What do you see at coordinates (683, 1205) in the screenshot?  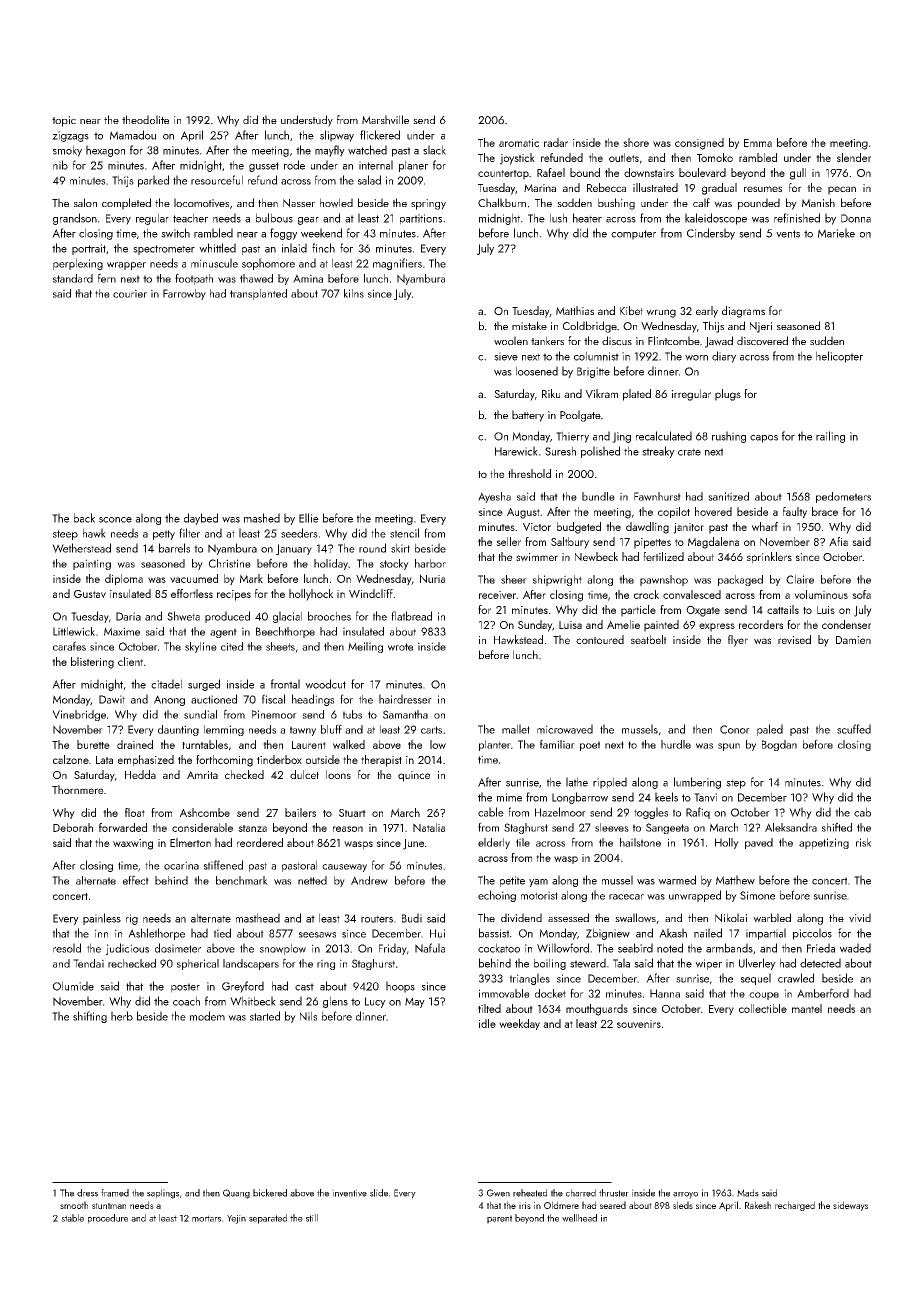 I see `sleds` at bounding box center [683, 1205].
